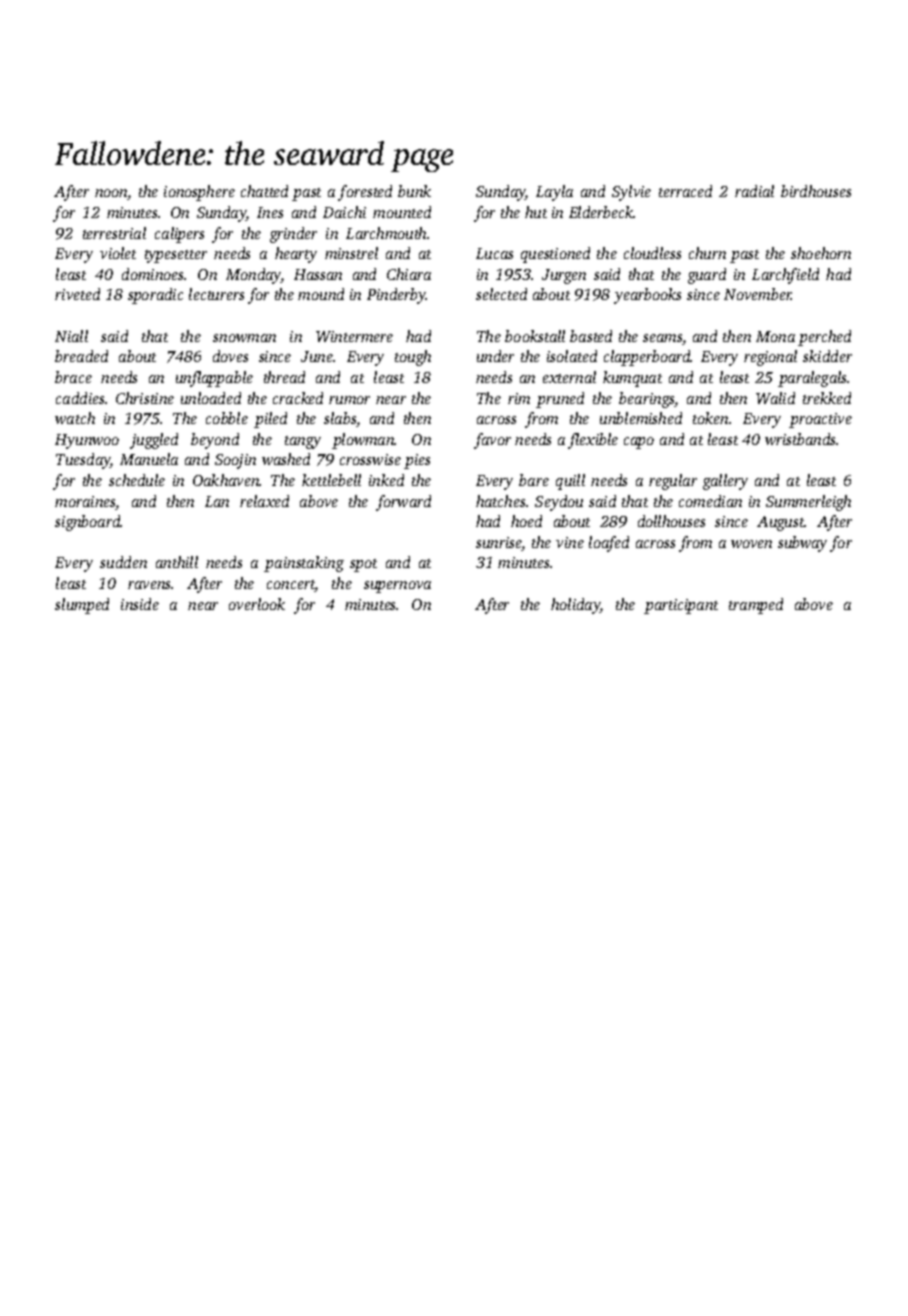 The width and height of the screenshot is (908, 1316). I want to click on Wintermere, so click(354, 336).
